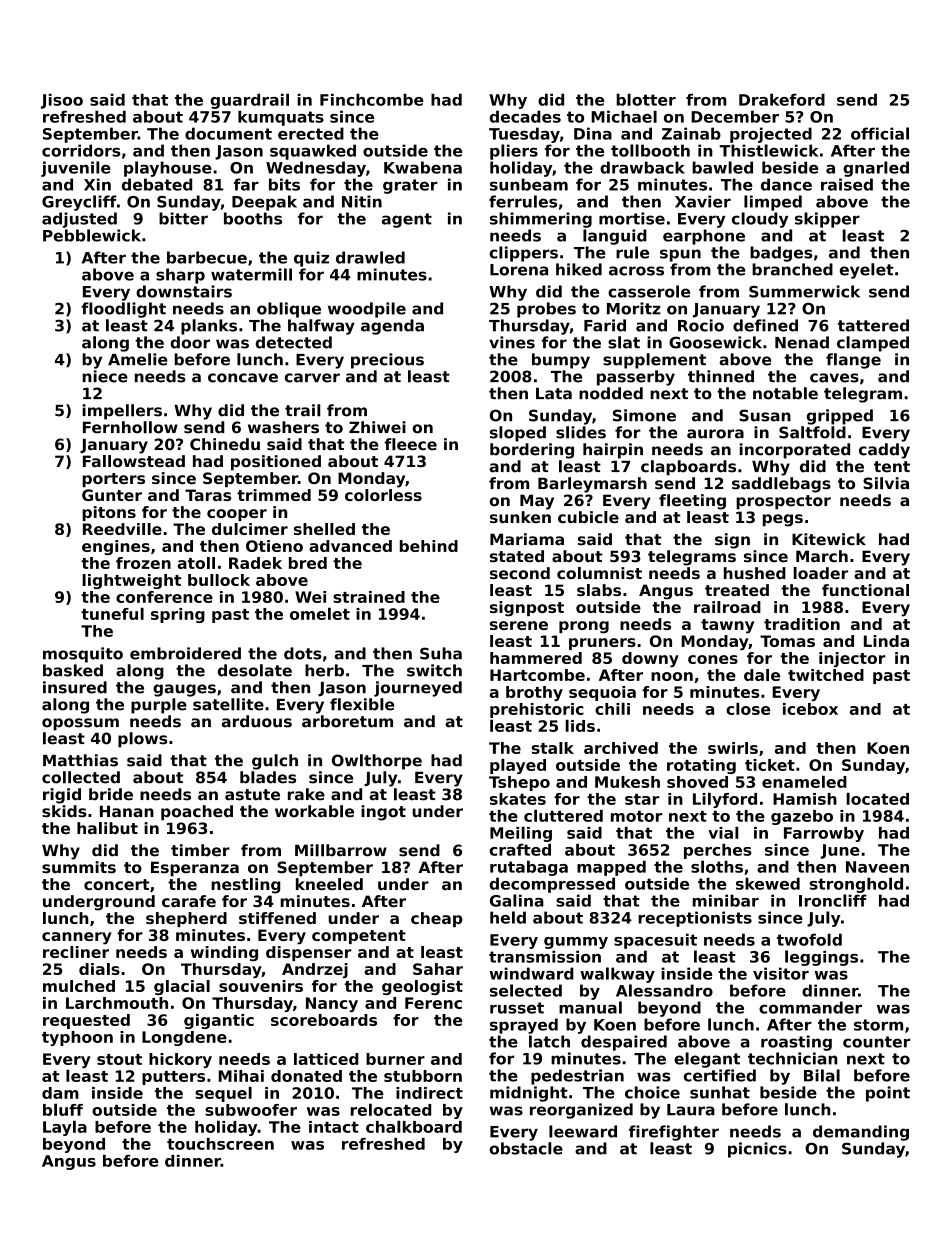 This screenshot has width=952, height=1233. Describe the element at coordinates (886, 641) in the screenshot. I see `Linda` at that location.
